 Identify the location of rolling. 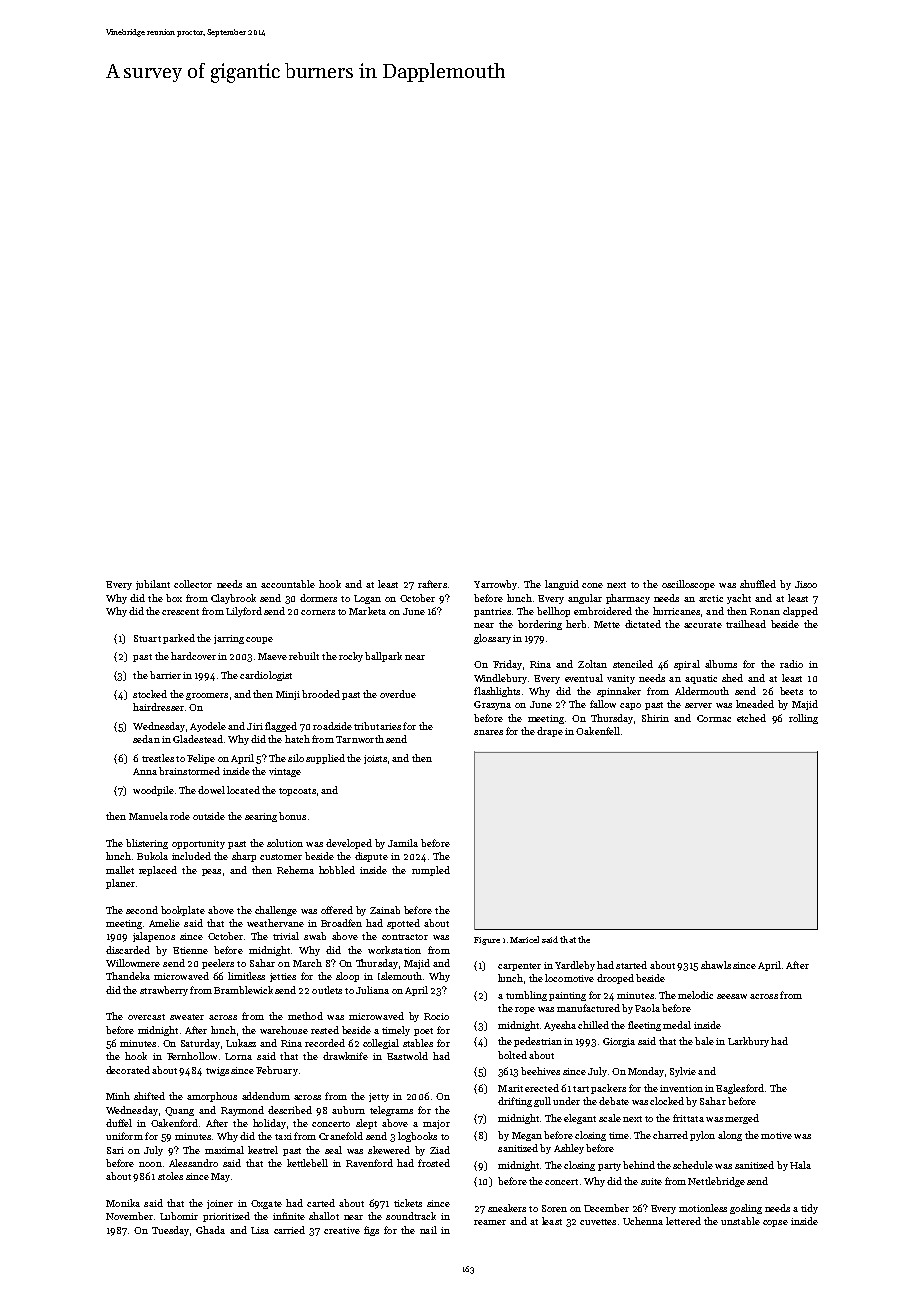
(803, 719).
